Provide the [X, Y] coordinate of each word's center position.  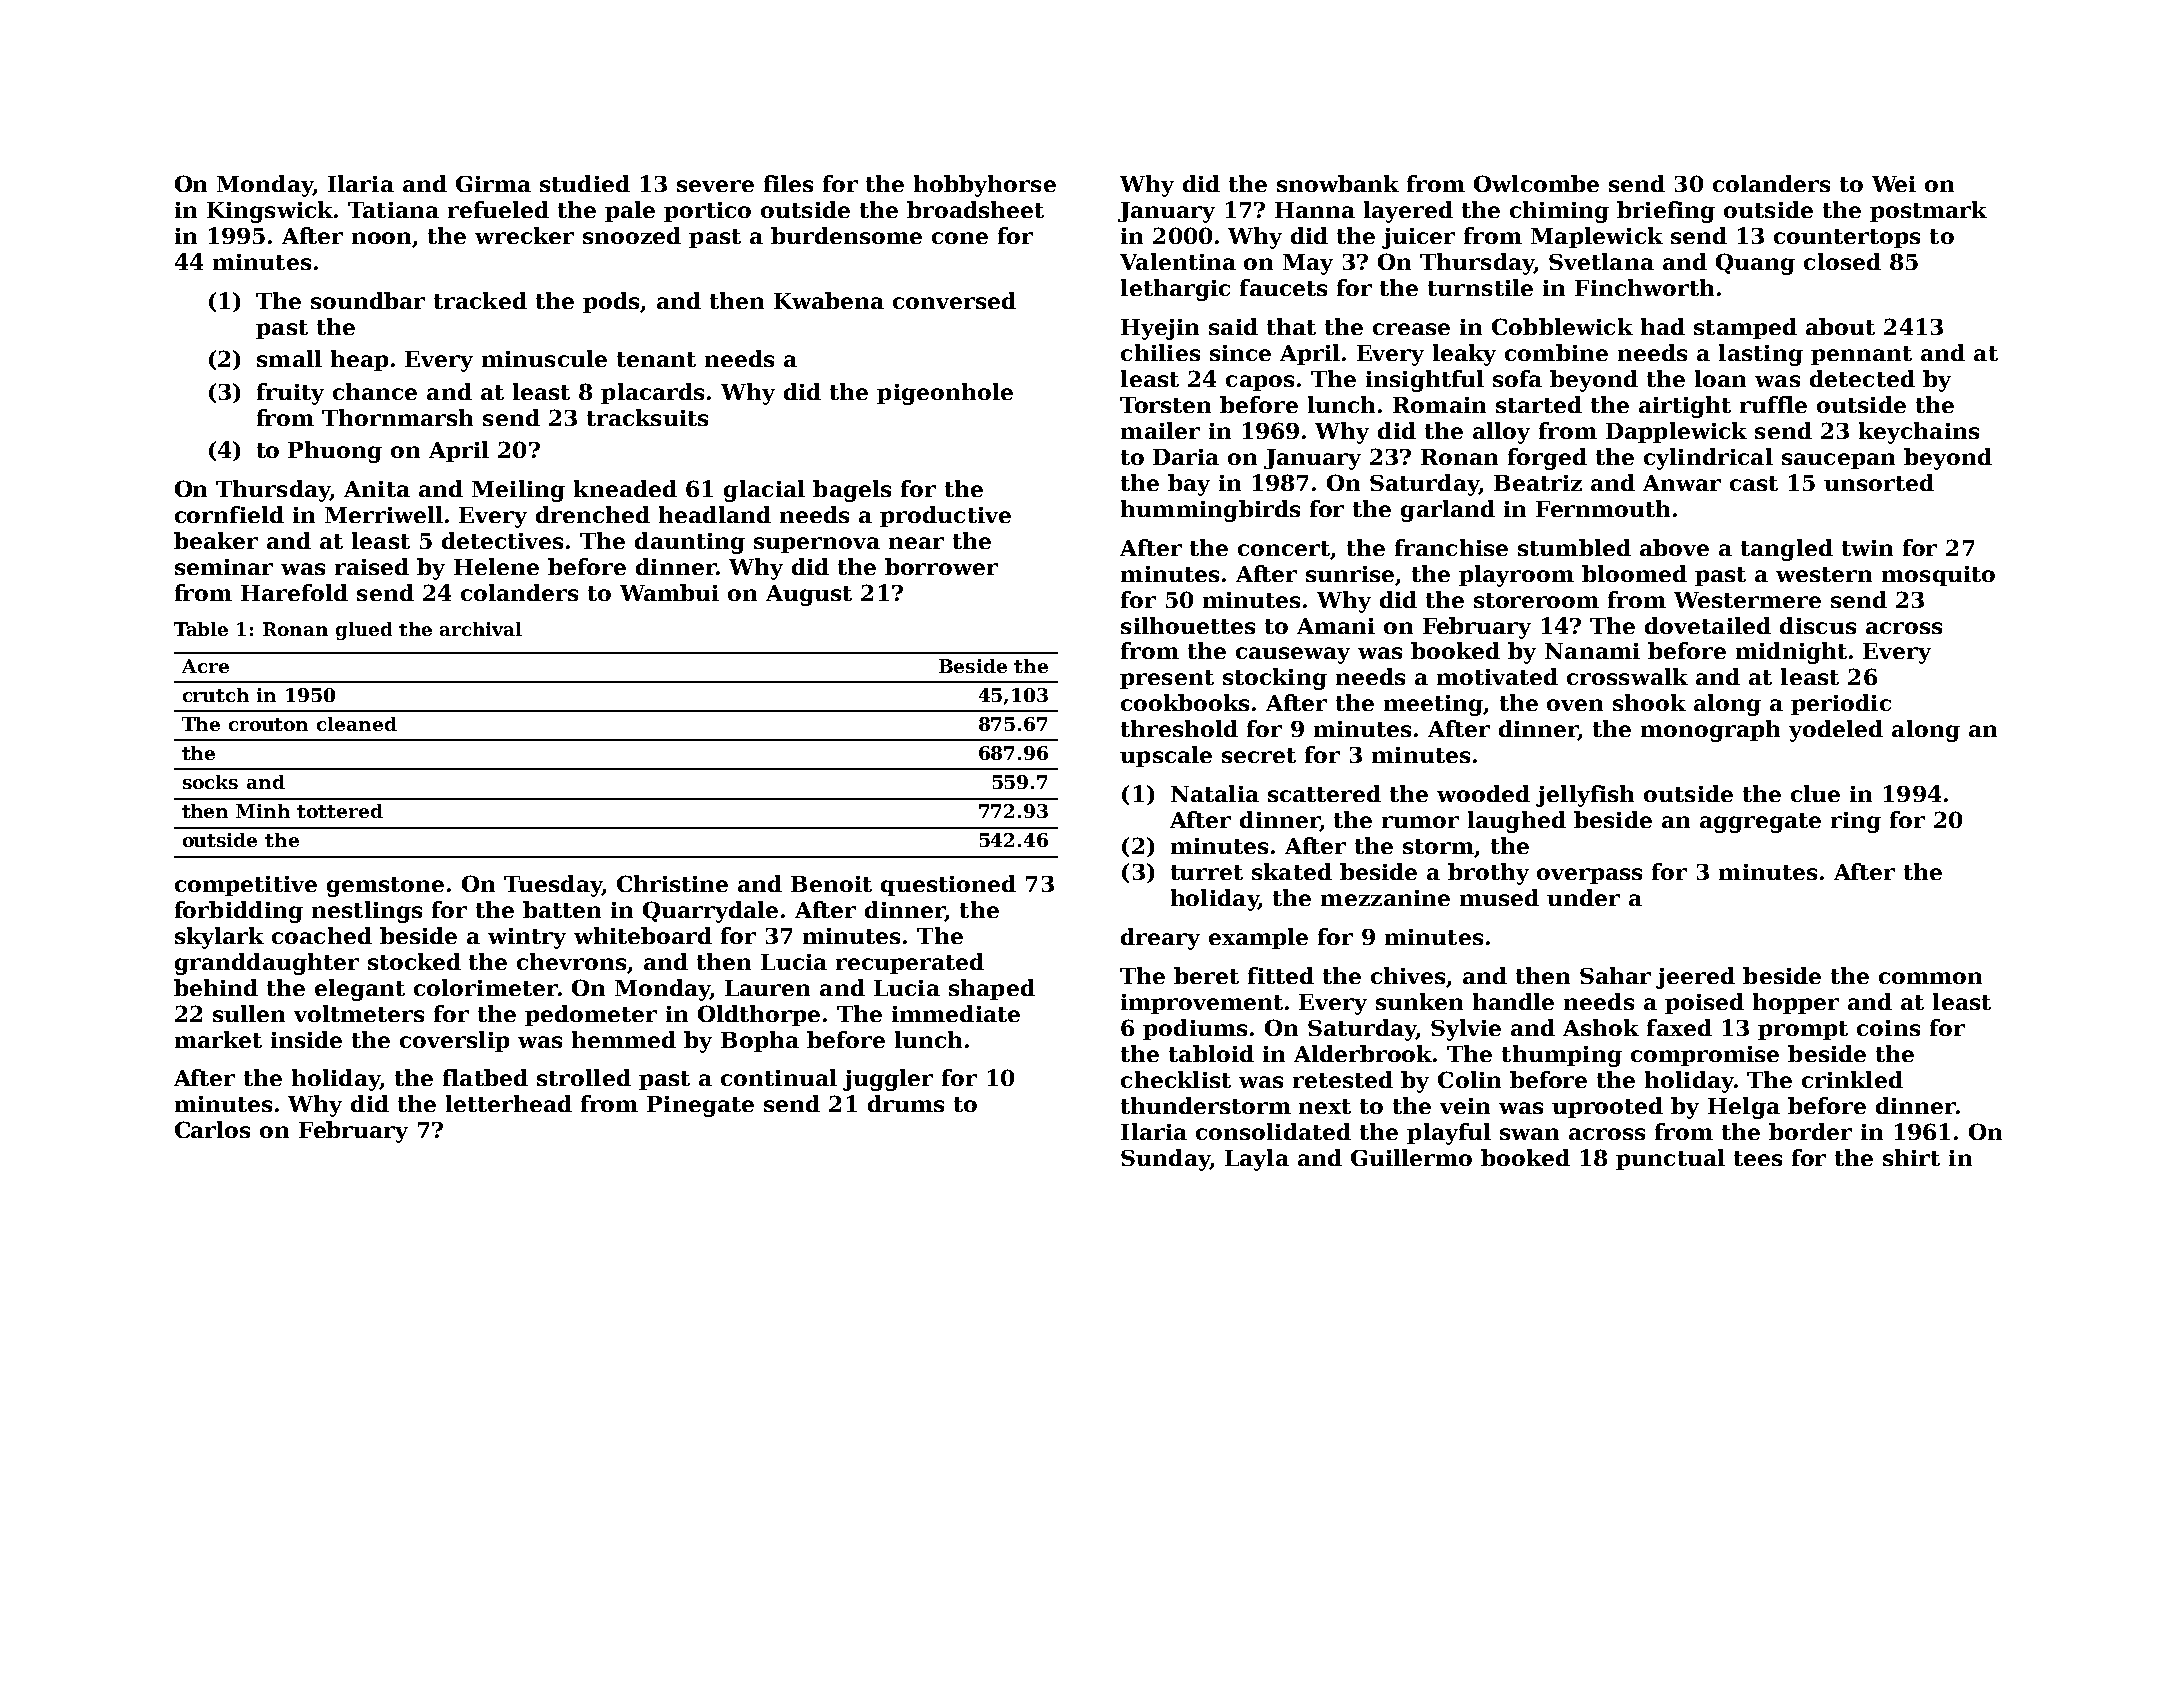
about [1840, 326]
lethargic [1175, 290]
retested [1343, 1079]
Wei [1894, 184]
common [1930, 978]
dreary [1160, 939]
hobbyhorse [985, 186]
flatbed [485, 1077]
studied [585, 183]
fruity [290, 394]
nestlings [367, 912]
